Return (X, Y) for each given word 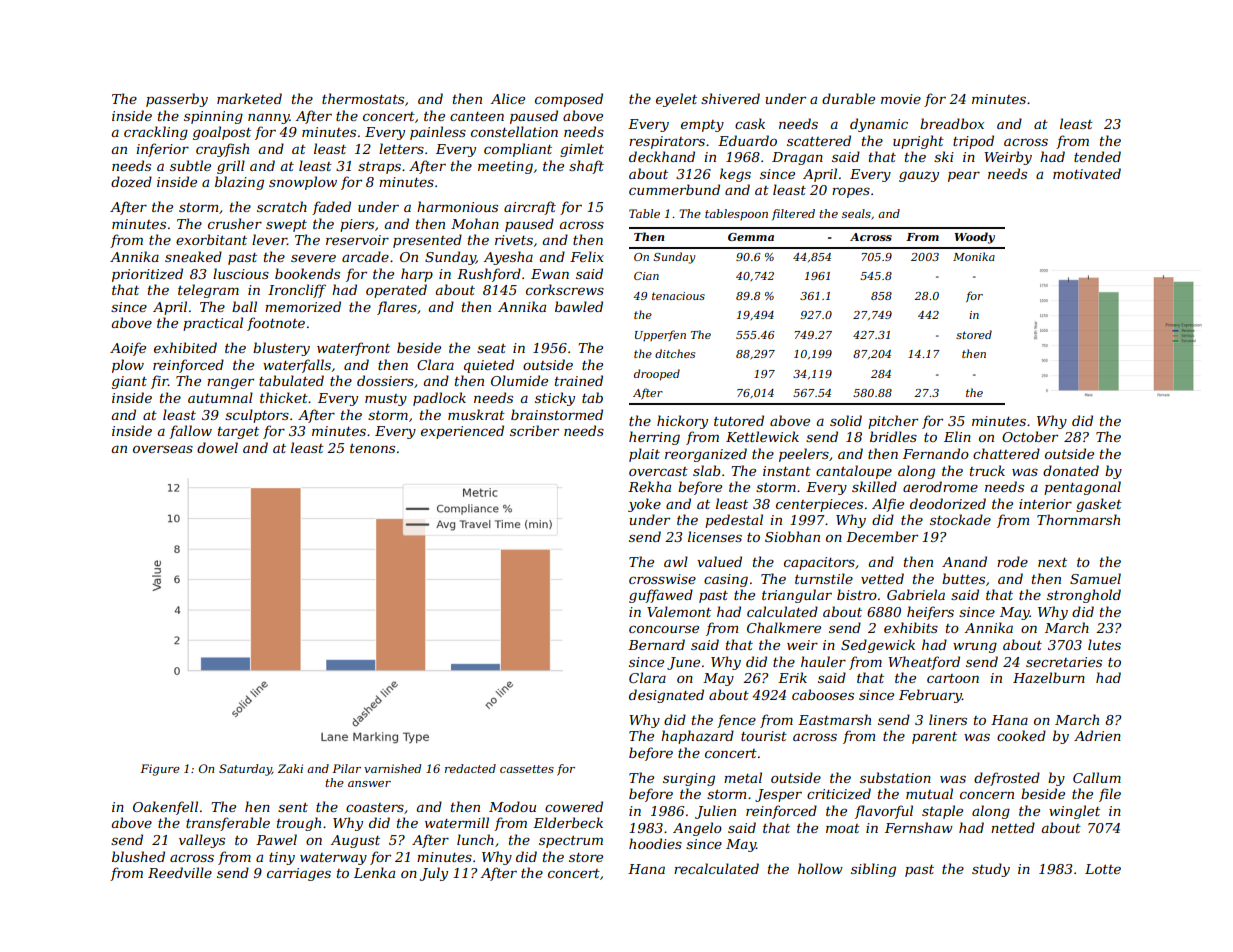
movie (901, 99)
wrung (975, 647)
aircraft (530, 208)
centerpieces (819, 505)
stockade (960, 519)
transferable (228, 824)
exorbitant (211, 239)
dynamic (879, 125)
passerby (177, 100)
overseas (163, 449)
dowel (217, 447)
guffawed (661, 596)
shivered (730, 98)
